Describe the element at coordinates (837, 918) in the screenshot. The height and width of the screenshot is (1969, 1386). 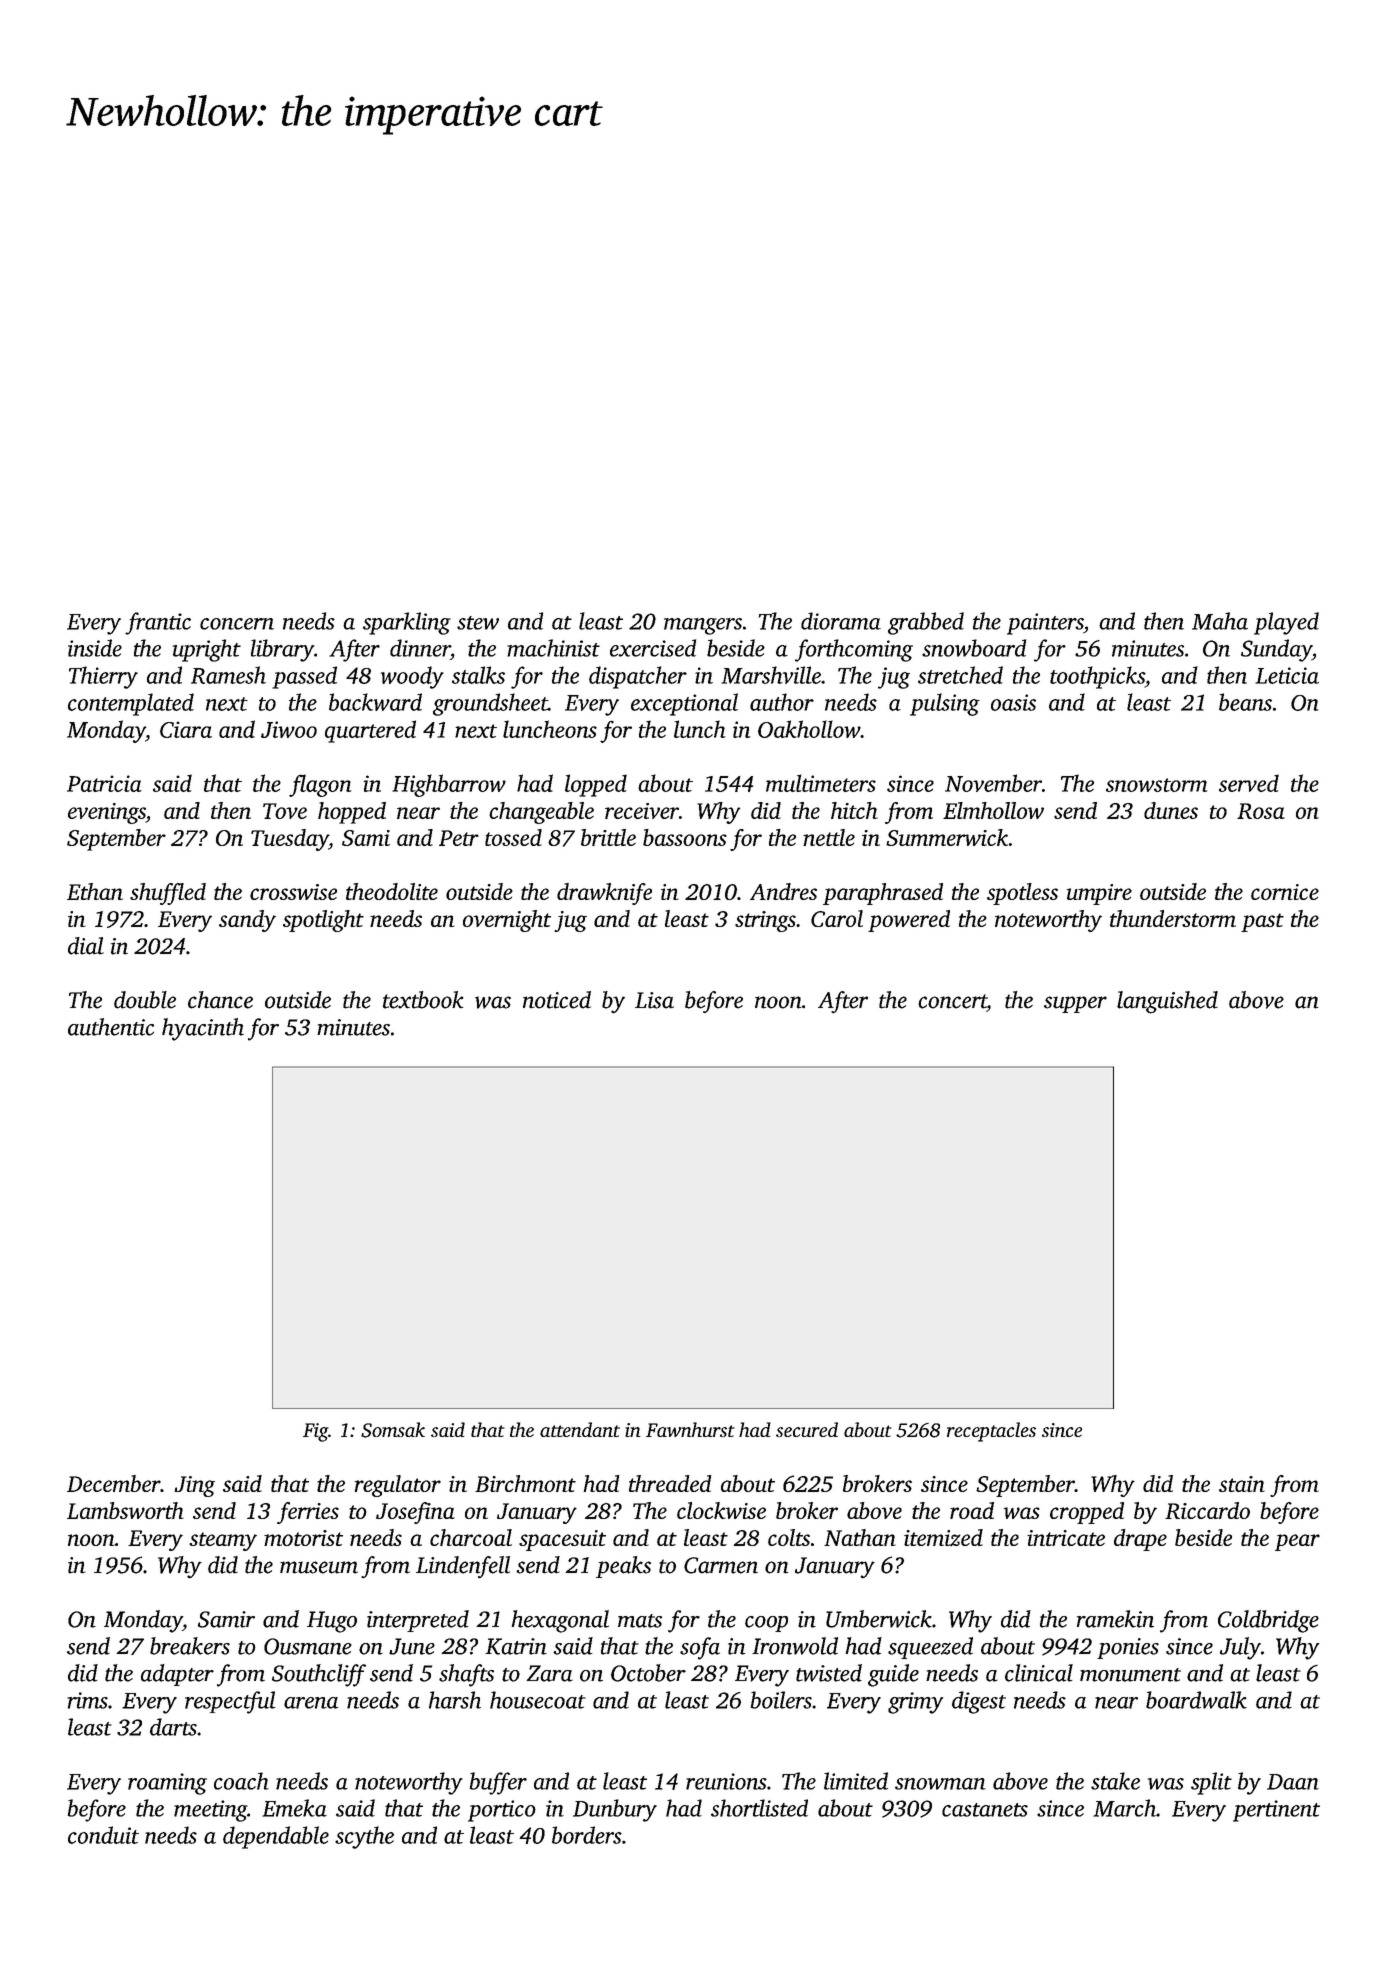
I see `Carol` at that location.
